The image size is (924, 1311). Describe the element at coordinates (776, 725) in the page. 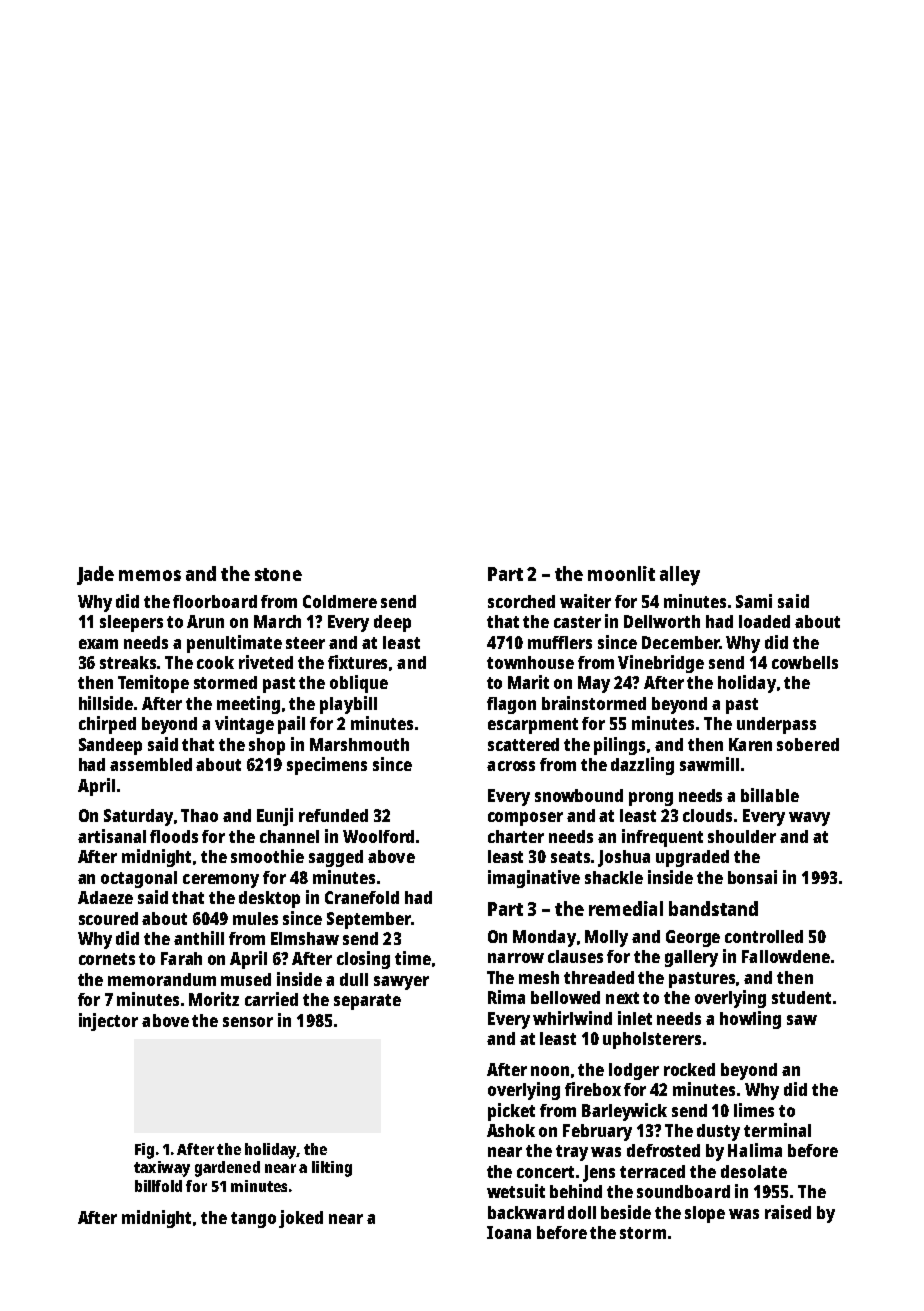

I see `underpass` at that location.
